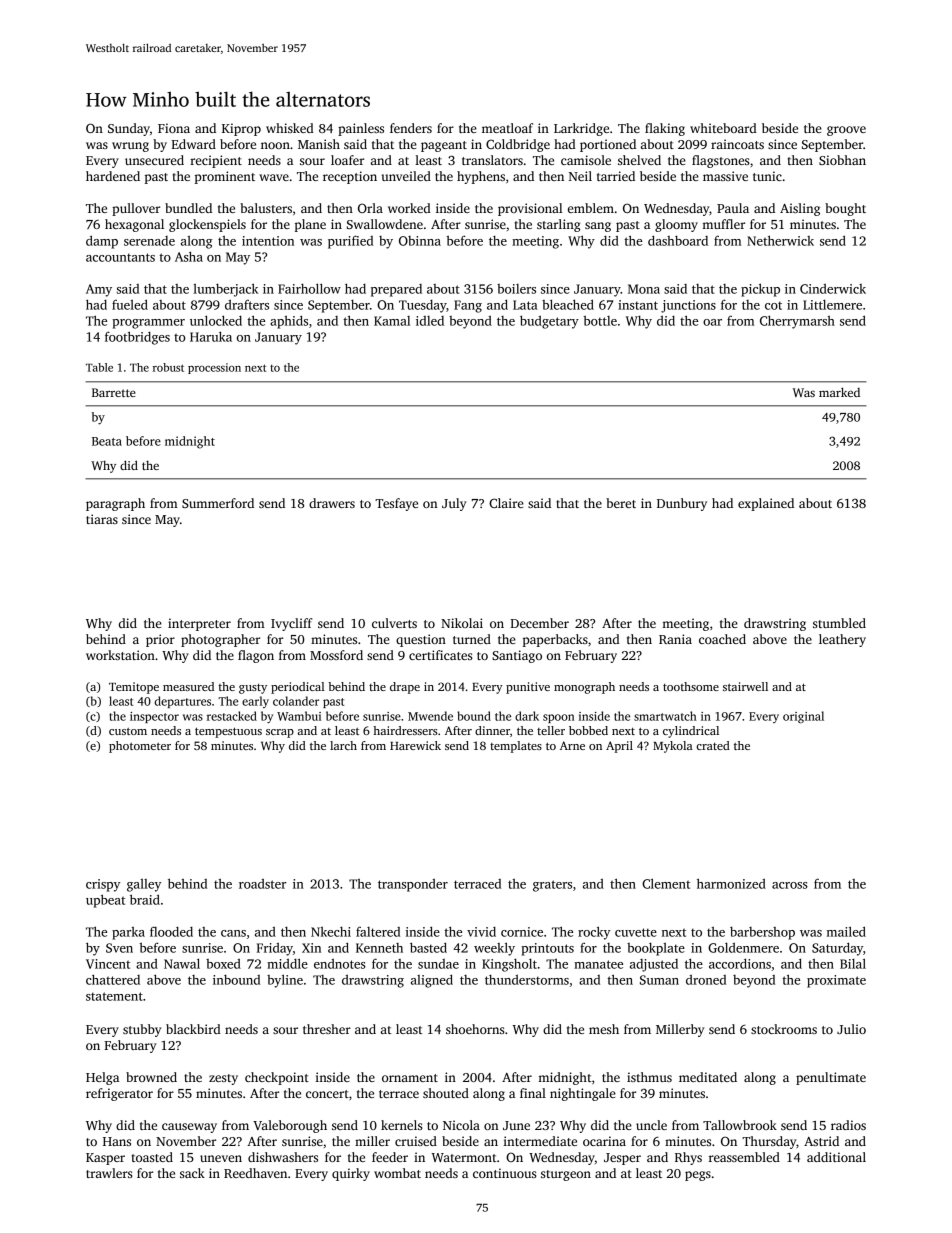 This screenshot has height=1233, width=952. What do you see at coordinates (105, 1159) in the screenshot?
I see `Kasper` at bounding box center [105, 1159].
